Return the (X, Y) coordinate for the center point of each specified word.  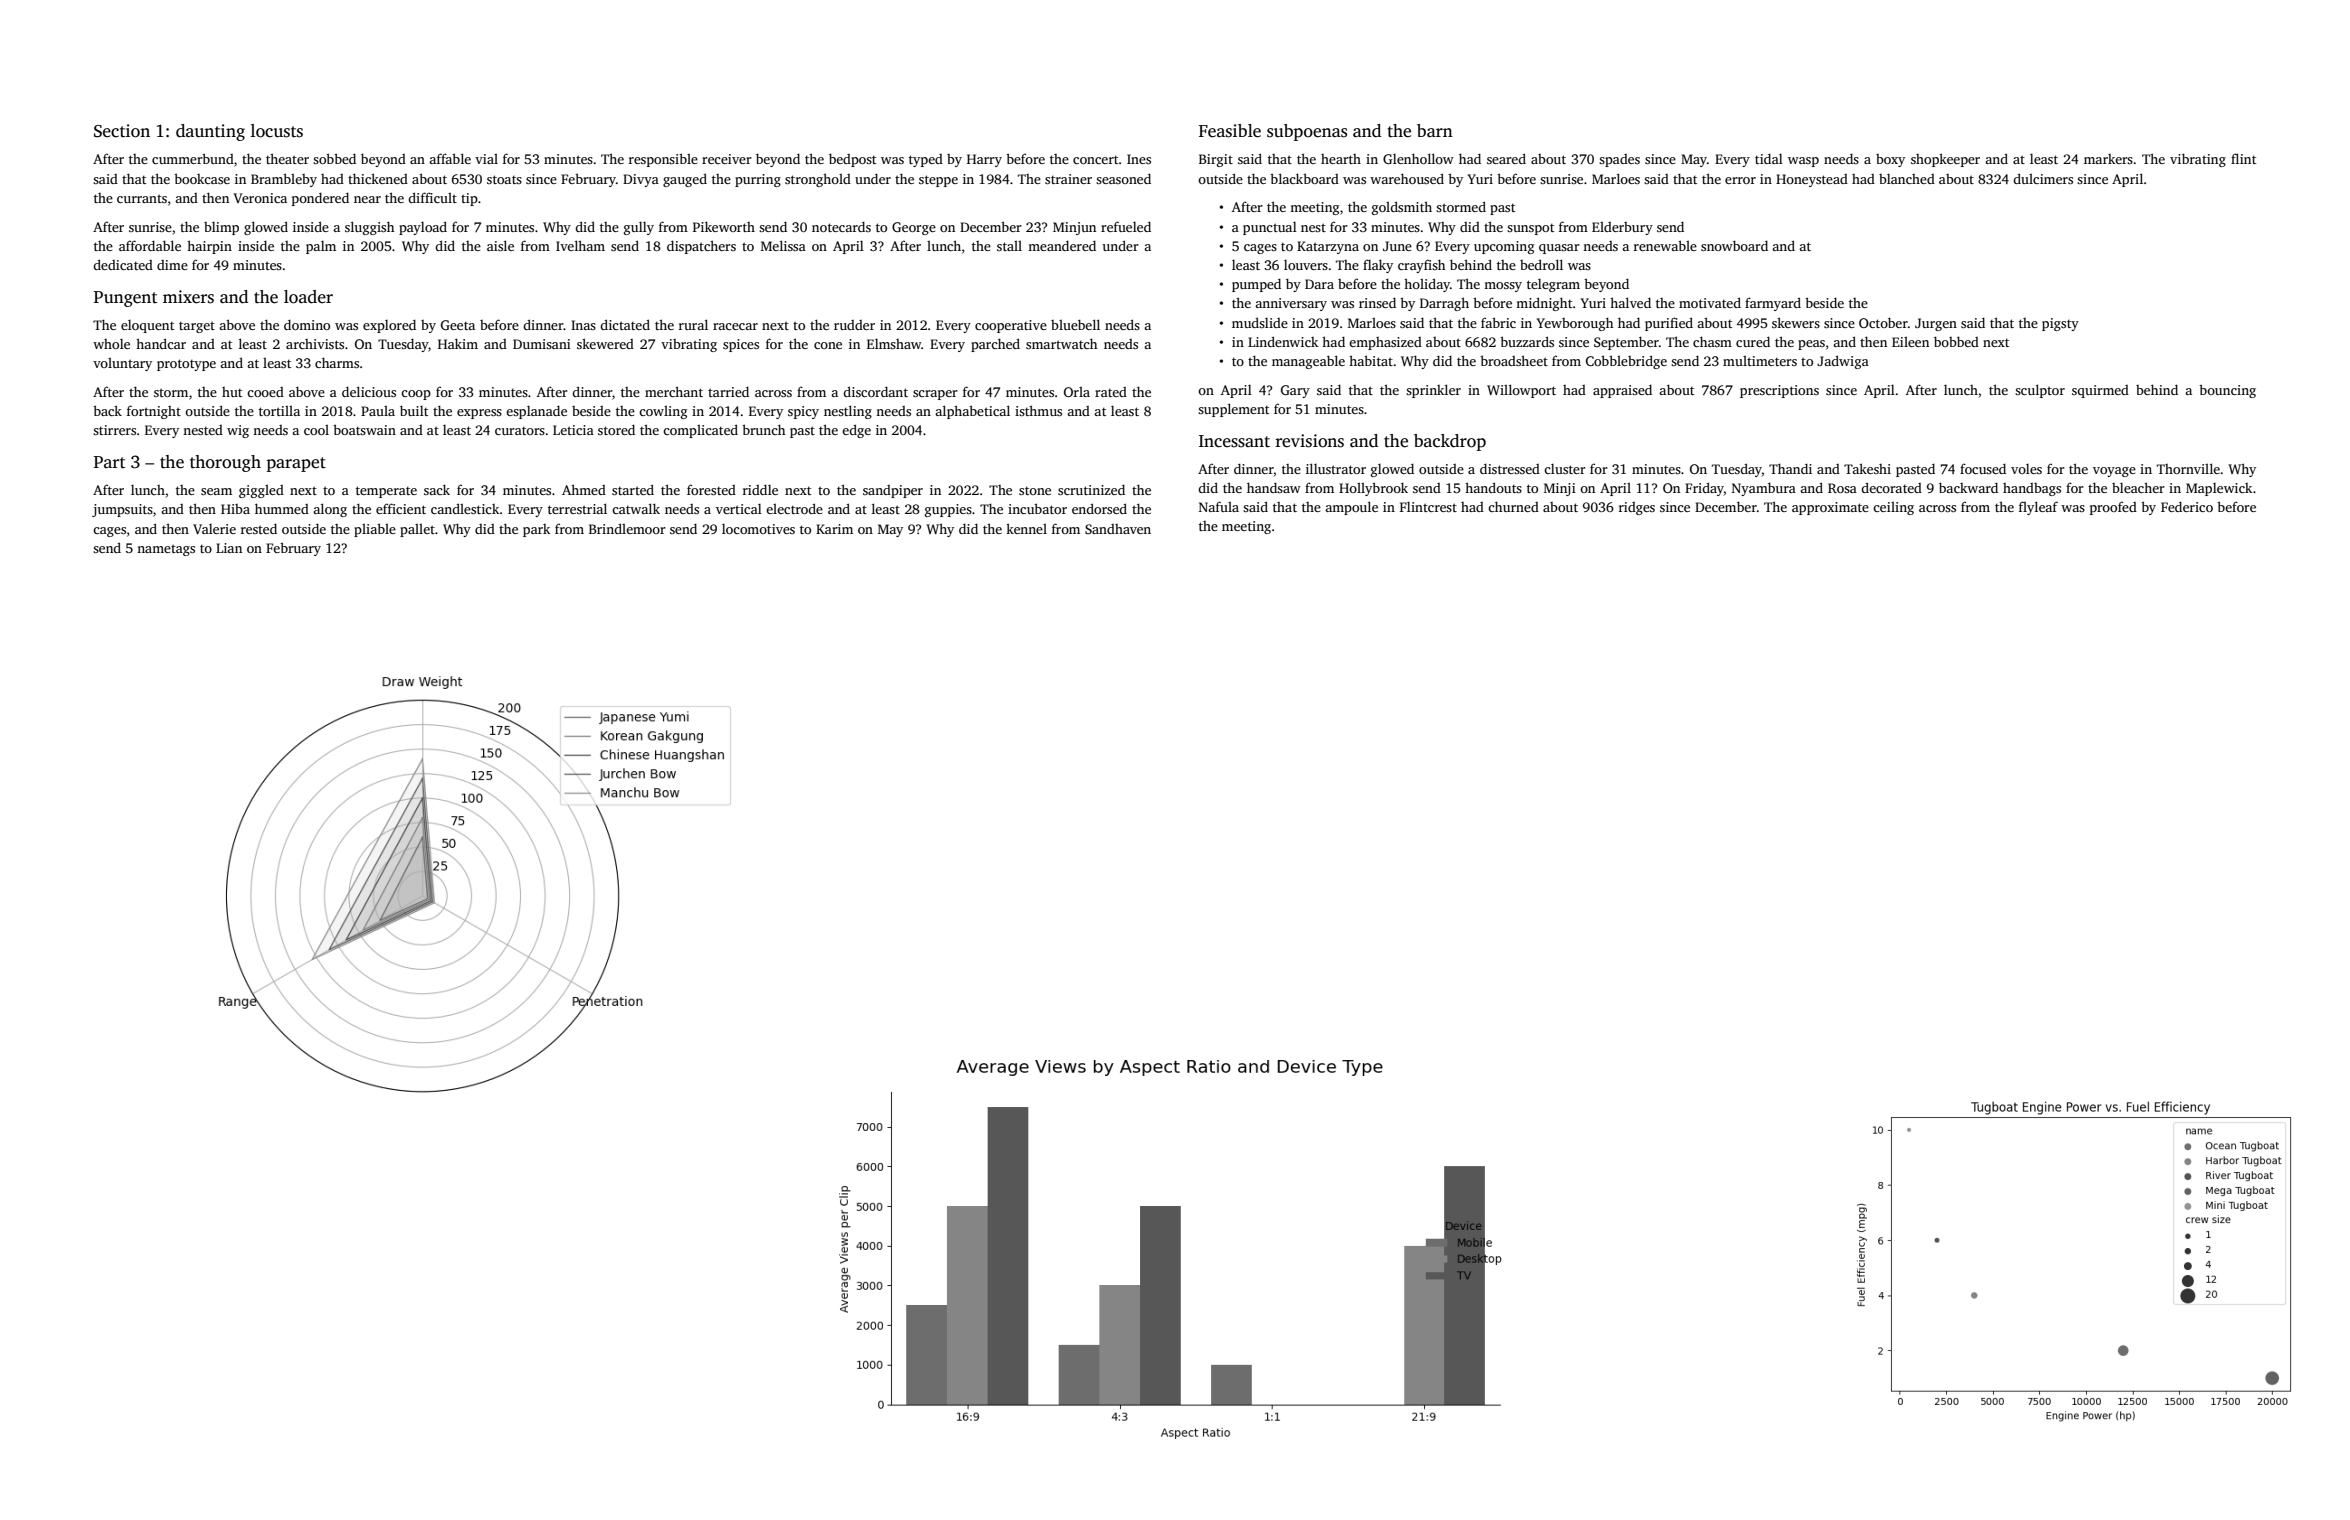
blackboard (1304, 178)
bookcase (202, 178)
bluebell (1075, 324)
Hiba (235, 509)
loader (308, 297)
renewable (1665, 245)
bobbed (1956, 341)
